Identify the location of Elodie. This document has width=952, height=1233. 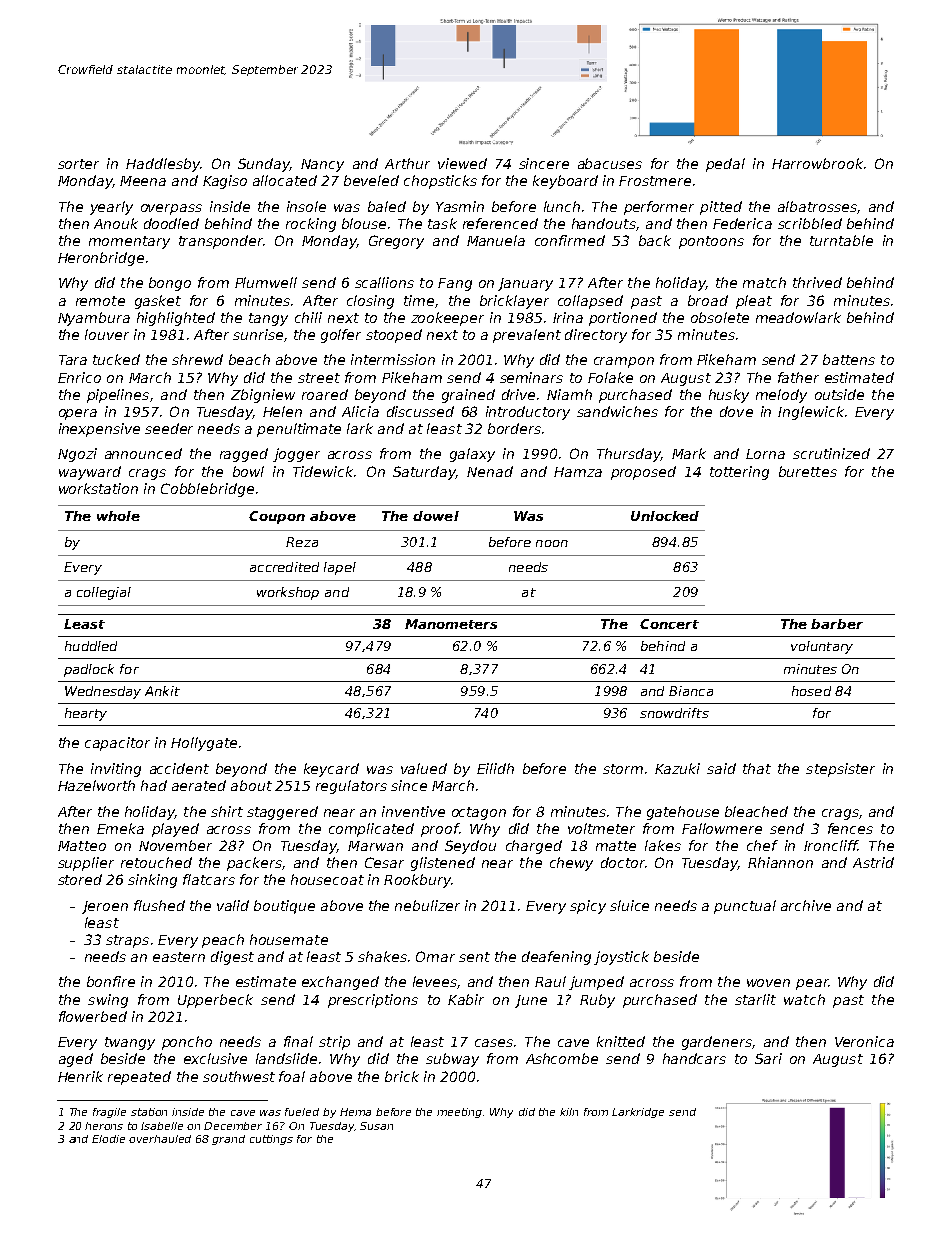
(108, 1139).
